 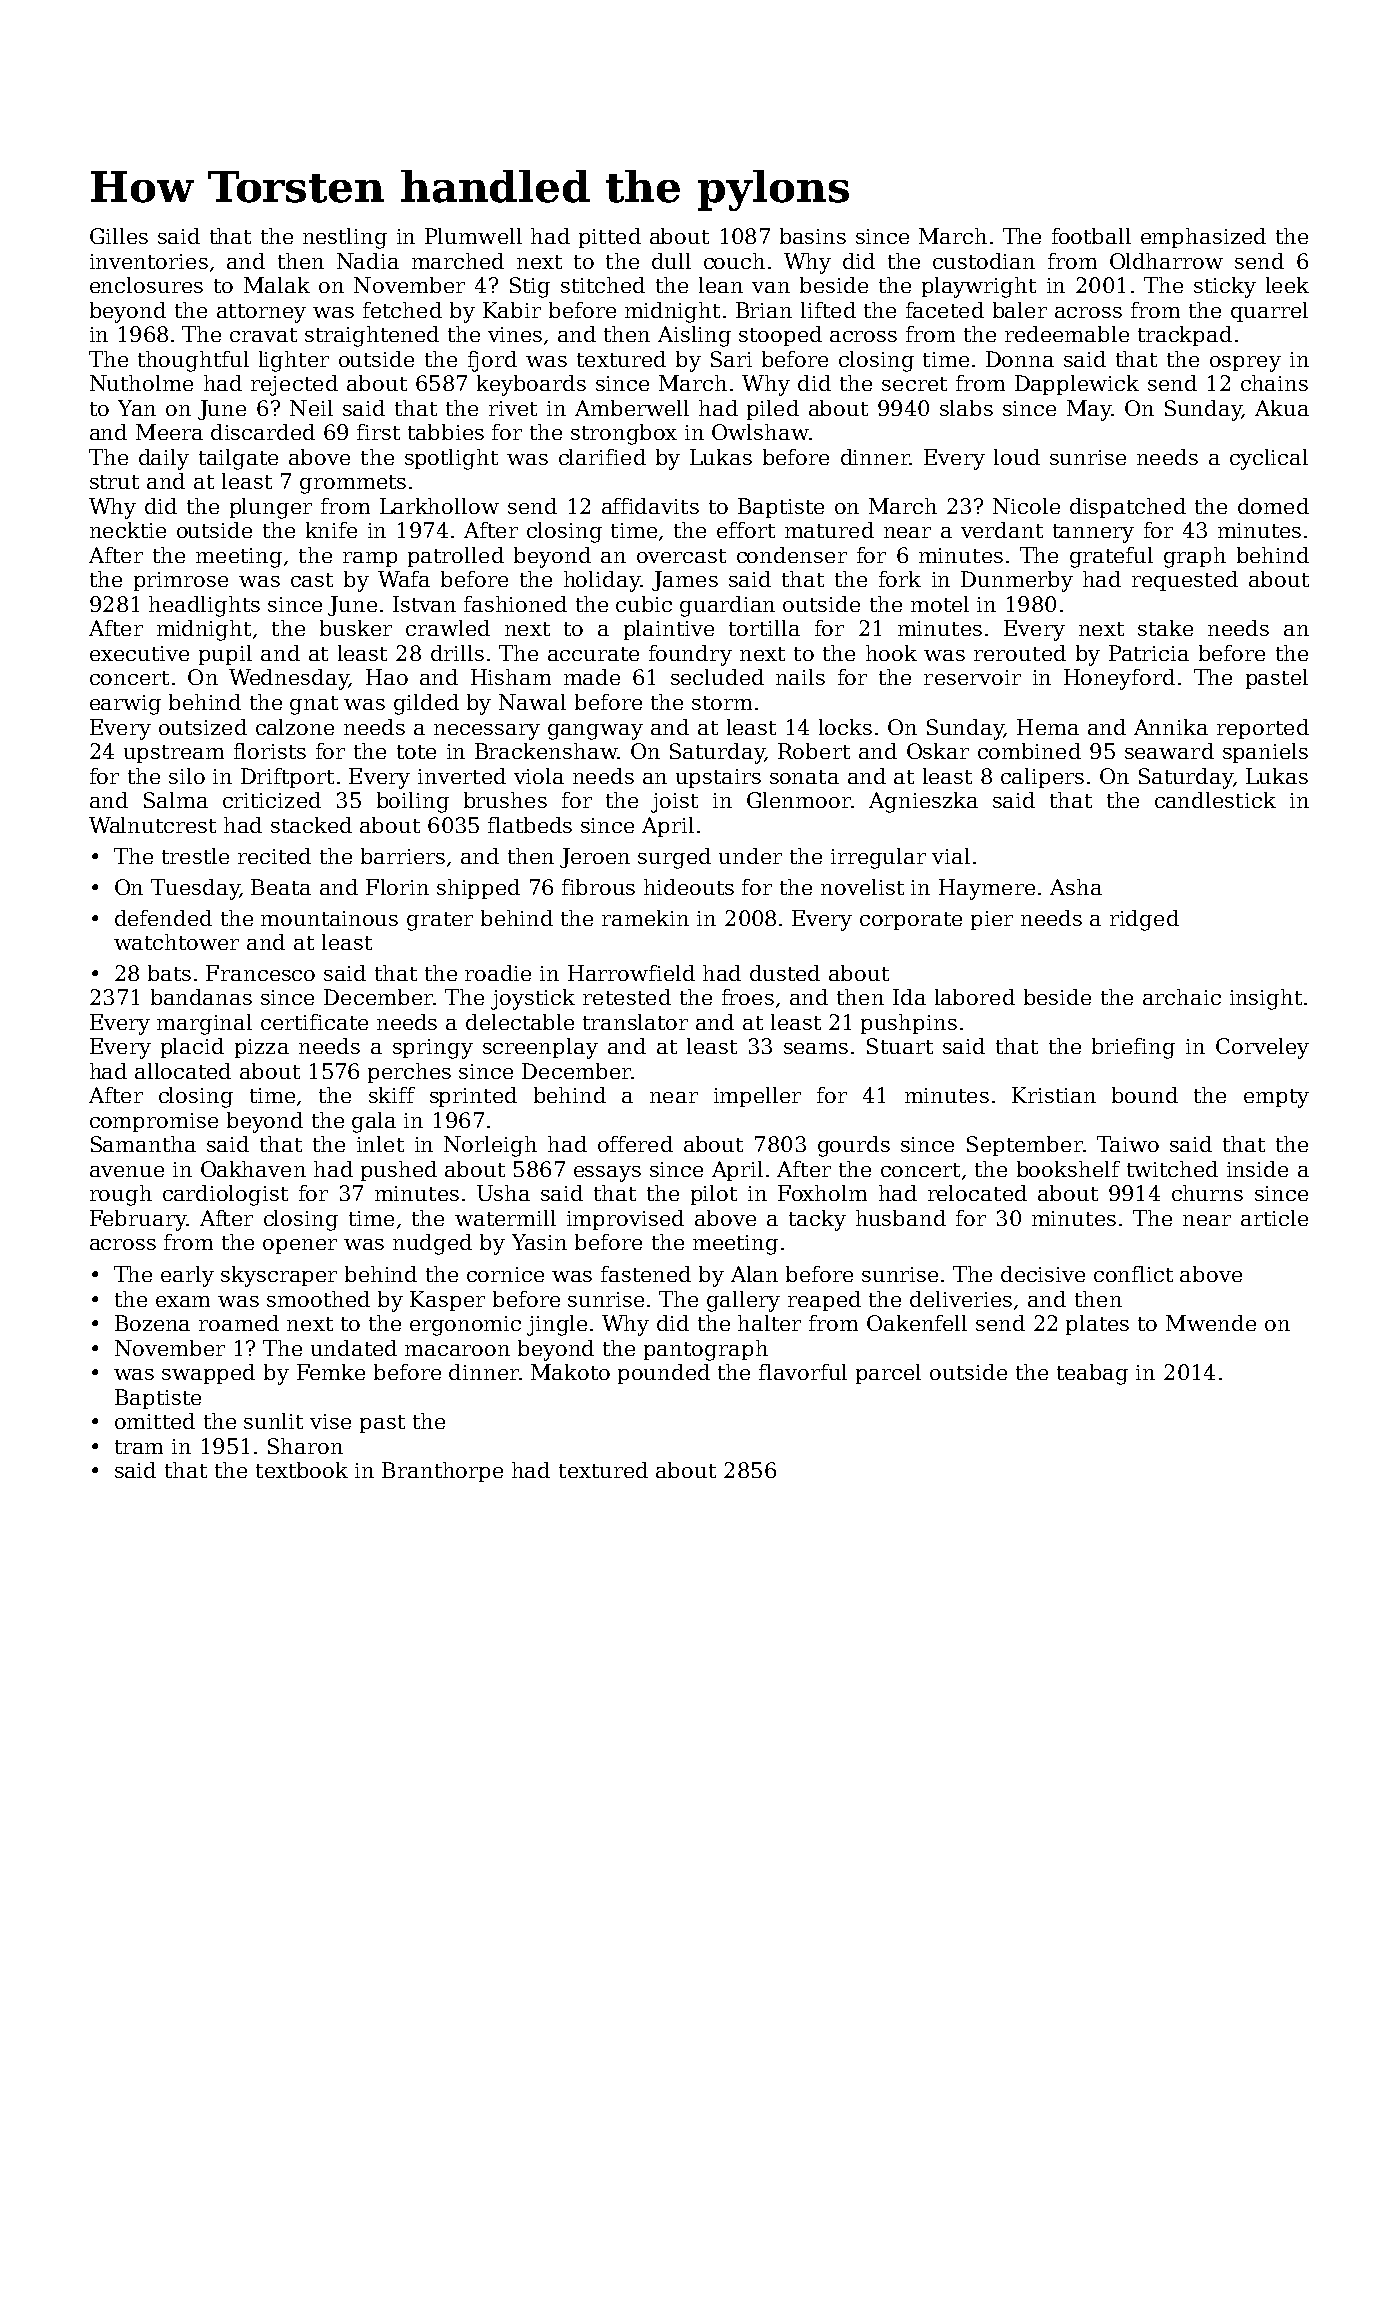 What do you see at coordinates (718, 778) in the document?
I see `upstairs` at bounding box center [718, 778].
